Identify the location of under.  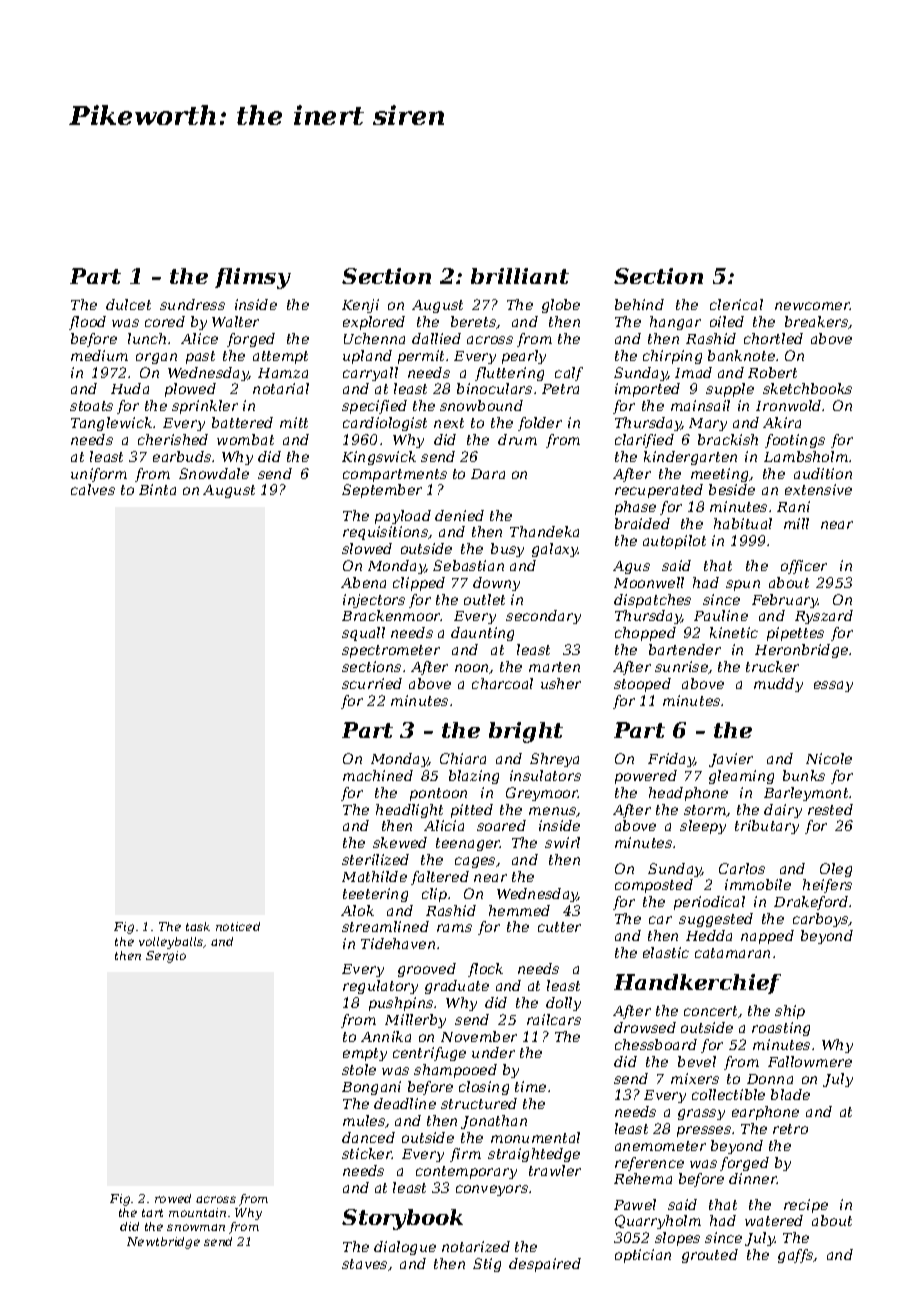
(493, 1052).
